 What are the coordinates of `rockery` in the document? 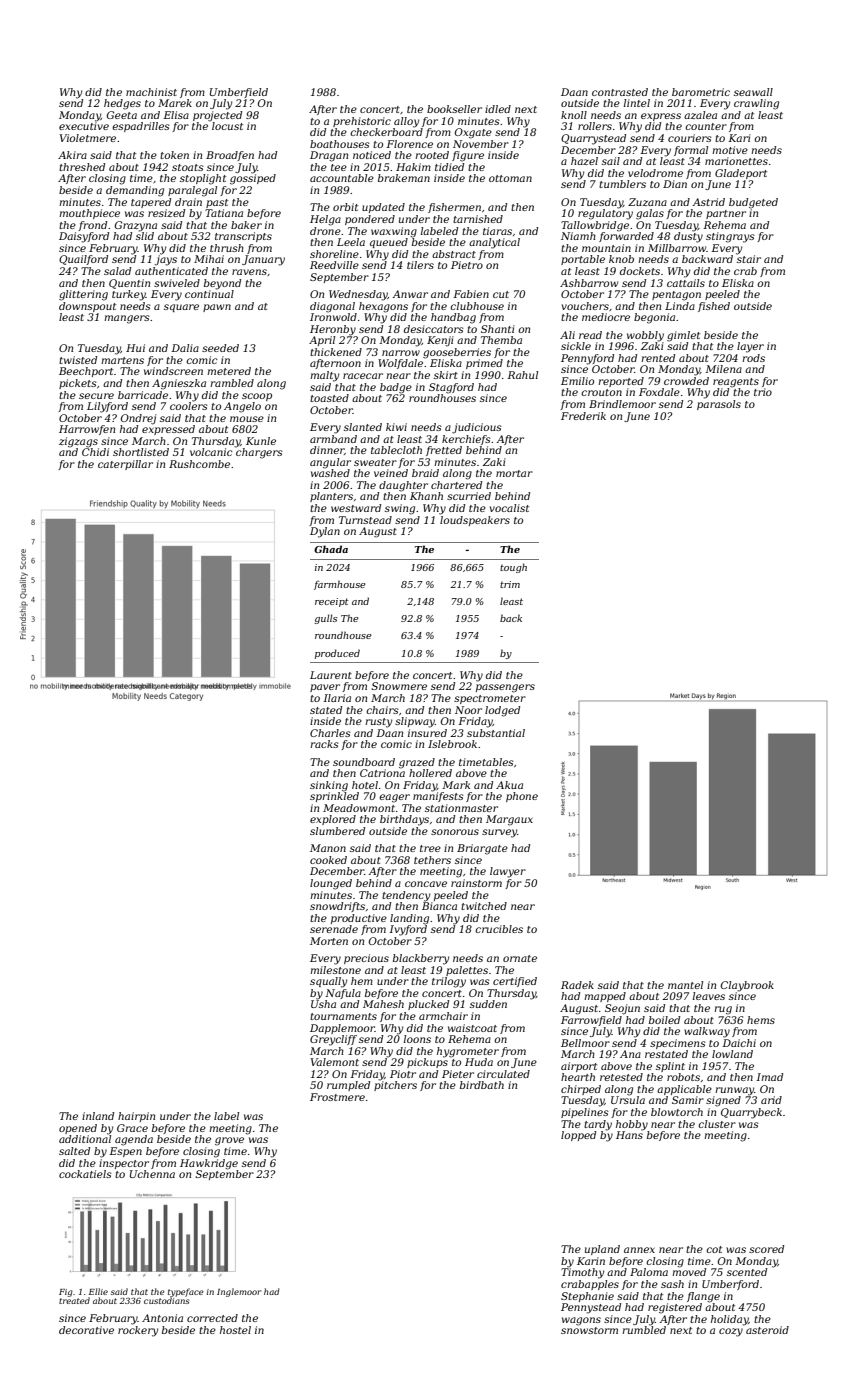 It's located at (138, 1331).
